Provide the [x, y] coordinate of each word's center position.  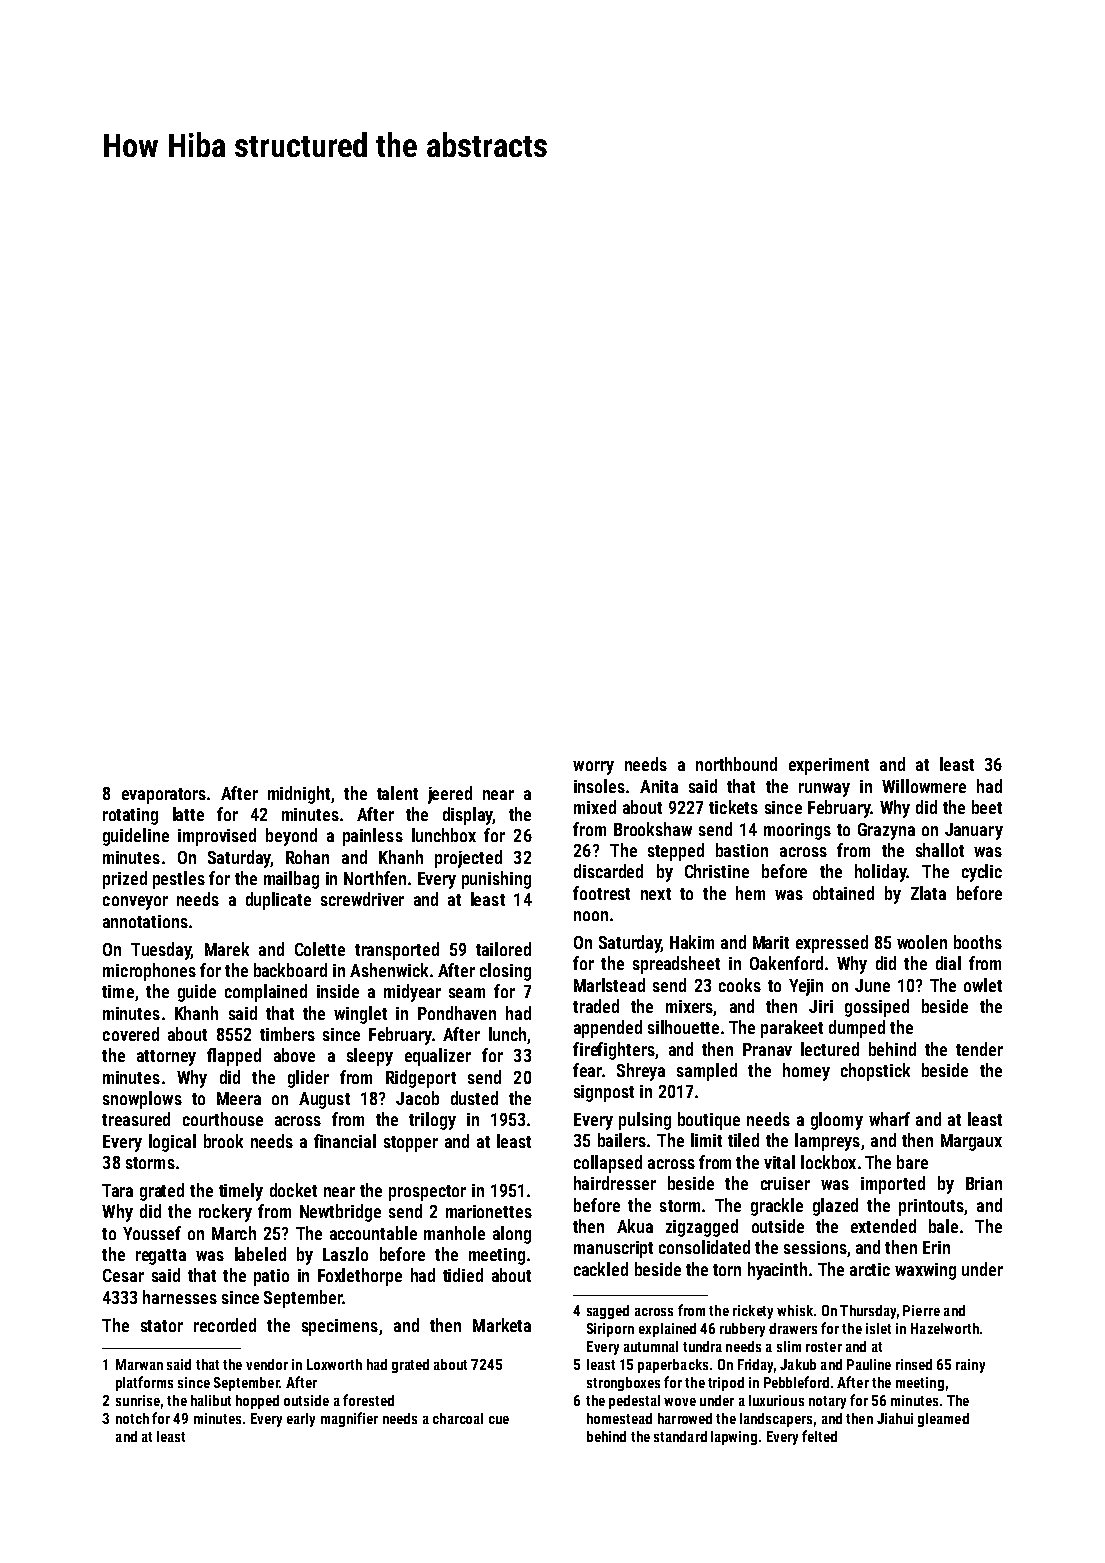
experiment [829, 766]
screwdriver [362, 899]
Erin [936, 1247]
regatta [161, 1257]
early [301, 1420]
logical [172, 1143]
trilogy [432, 1121]
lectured [830, 1049]
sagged [608, 1312]
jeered [450, 795]
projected [468, 859]
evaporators [164, 796]
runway [824, 790]
